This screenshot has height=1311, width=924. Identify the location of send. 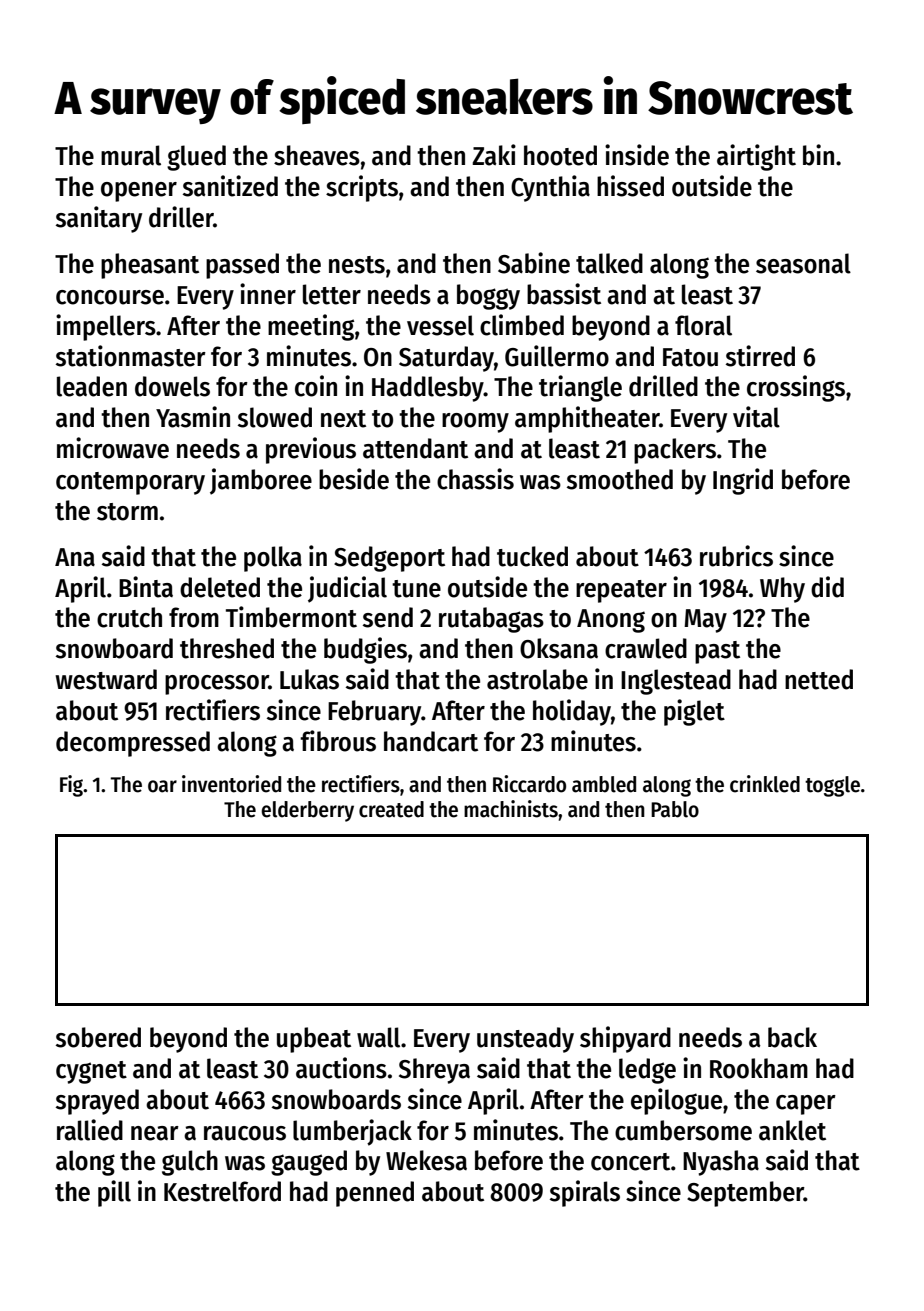
(388, 617).
